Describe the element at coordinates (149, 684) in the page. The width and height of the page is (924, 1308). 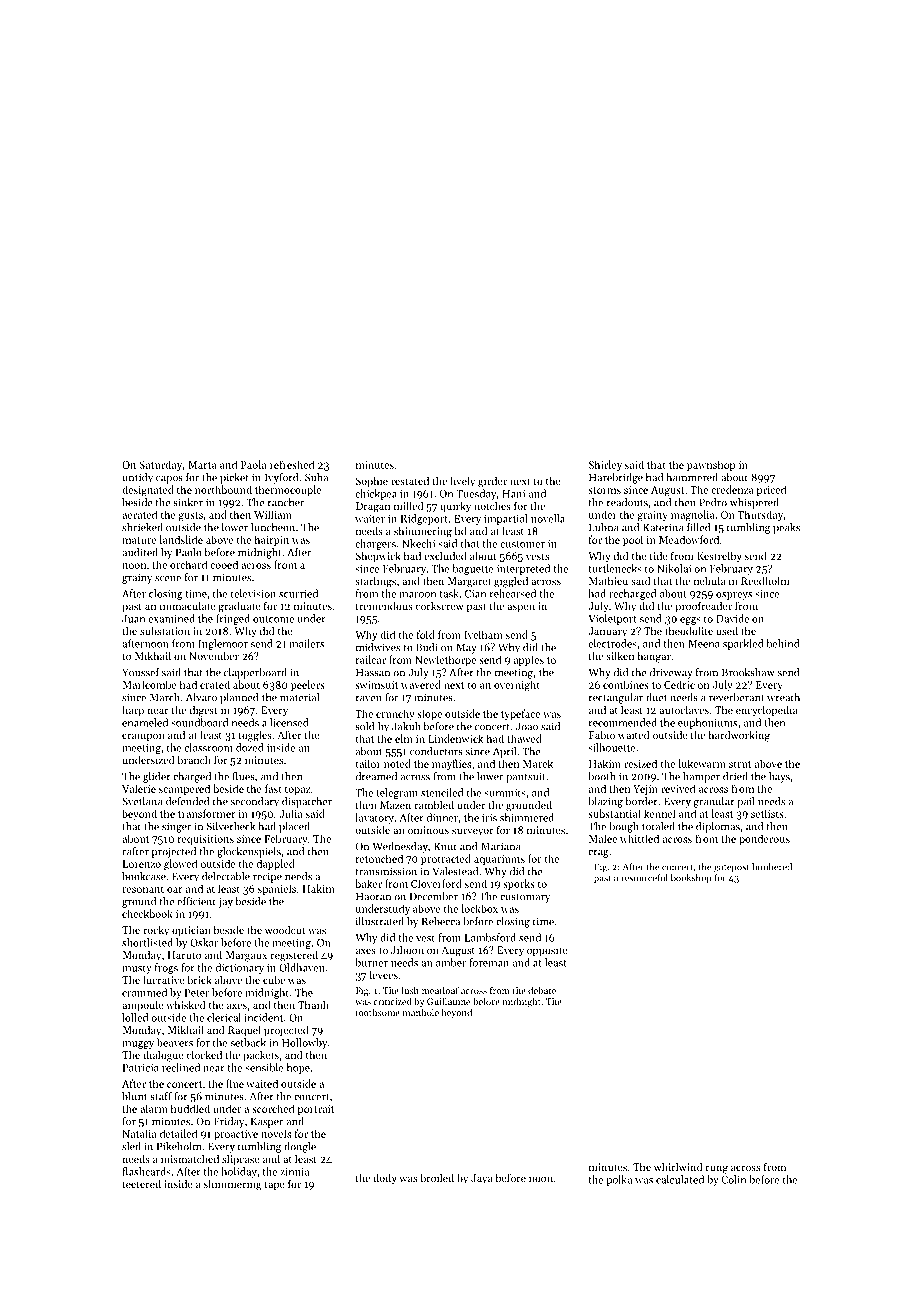
I see `Marlcombe` at that location.
